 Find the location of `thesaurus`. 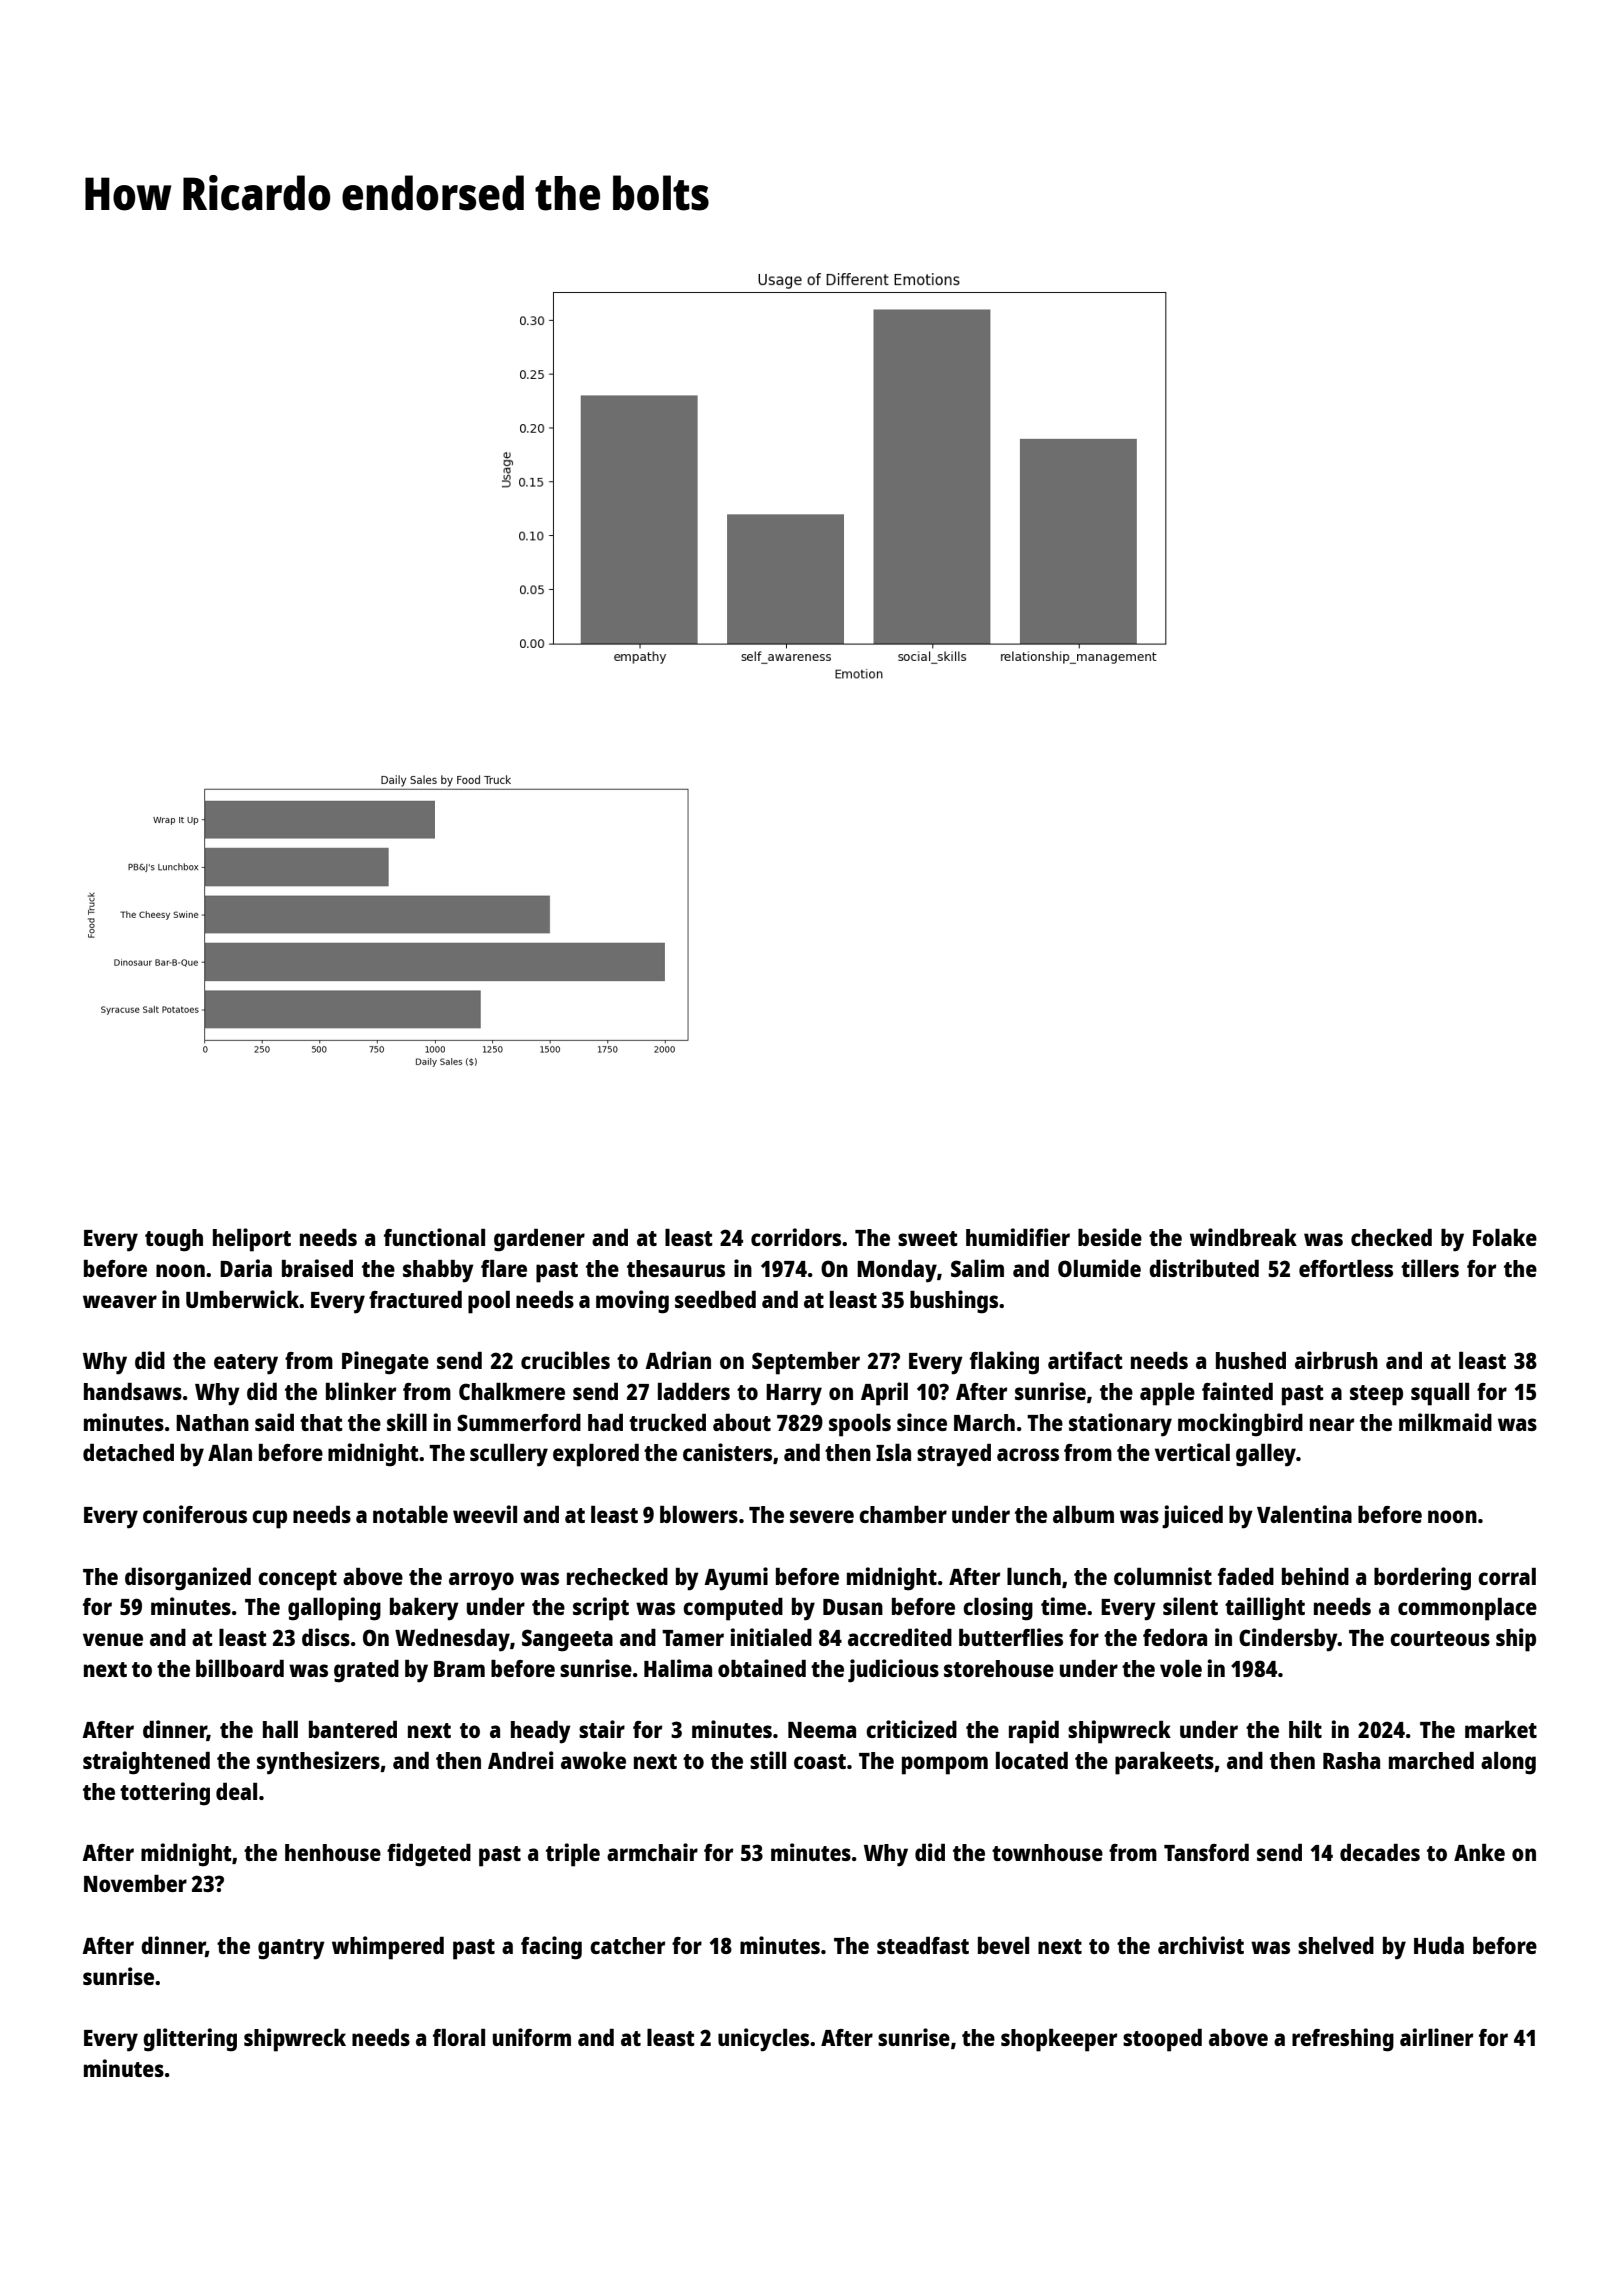

thesaurus is located at coordinates (676, 1268).
